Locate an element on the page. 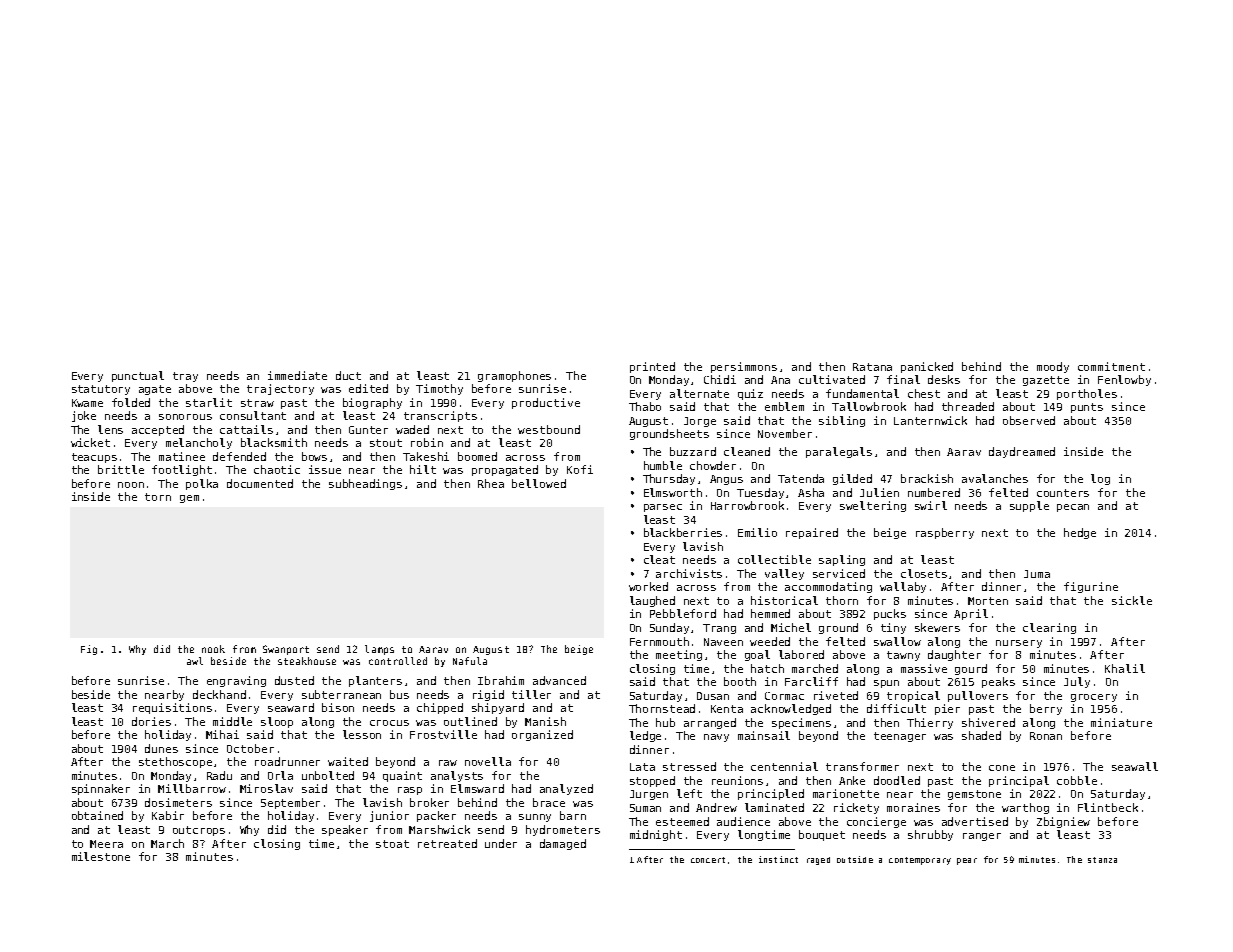  quiz is located at coordinates (750, 394).
